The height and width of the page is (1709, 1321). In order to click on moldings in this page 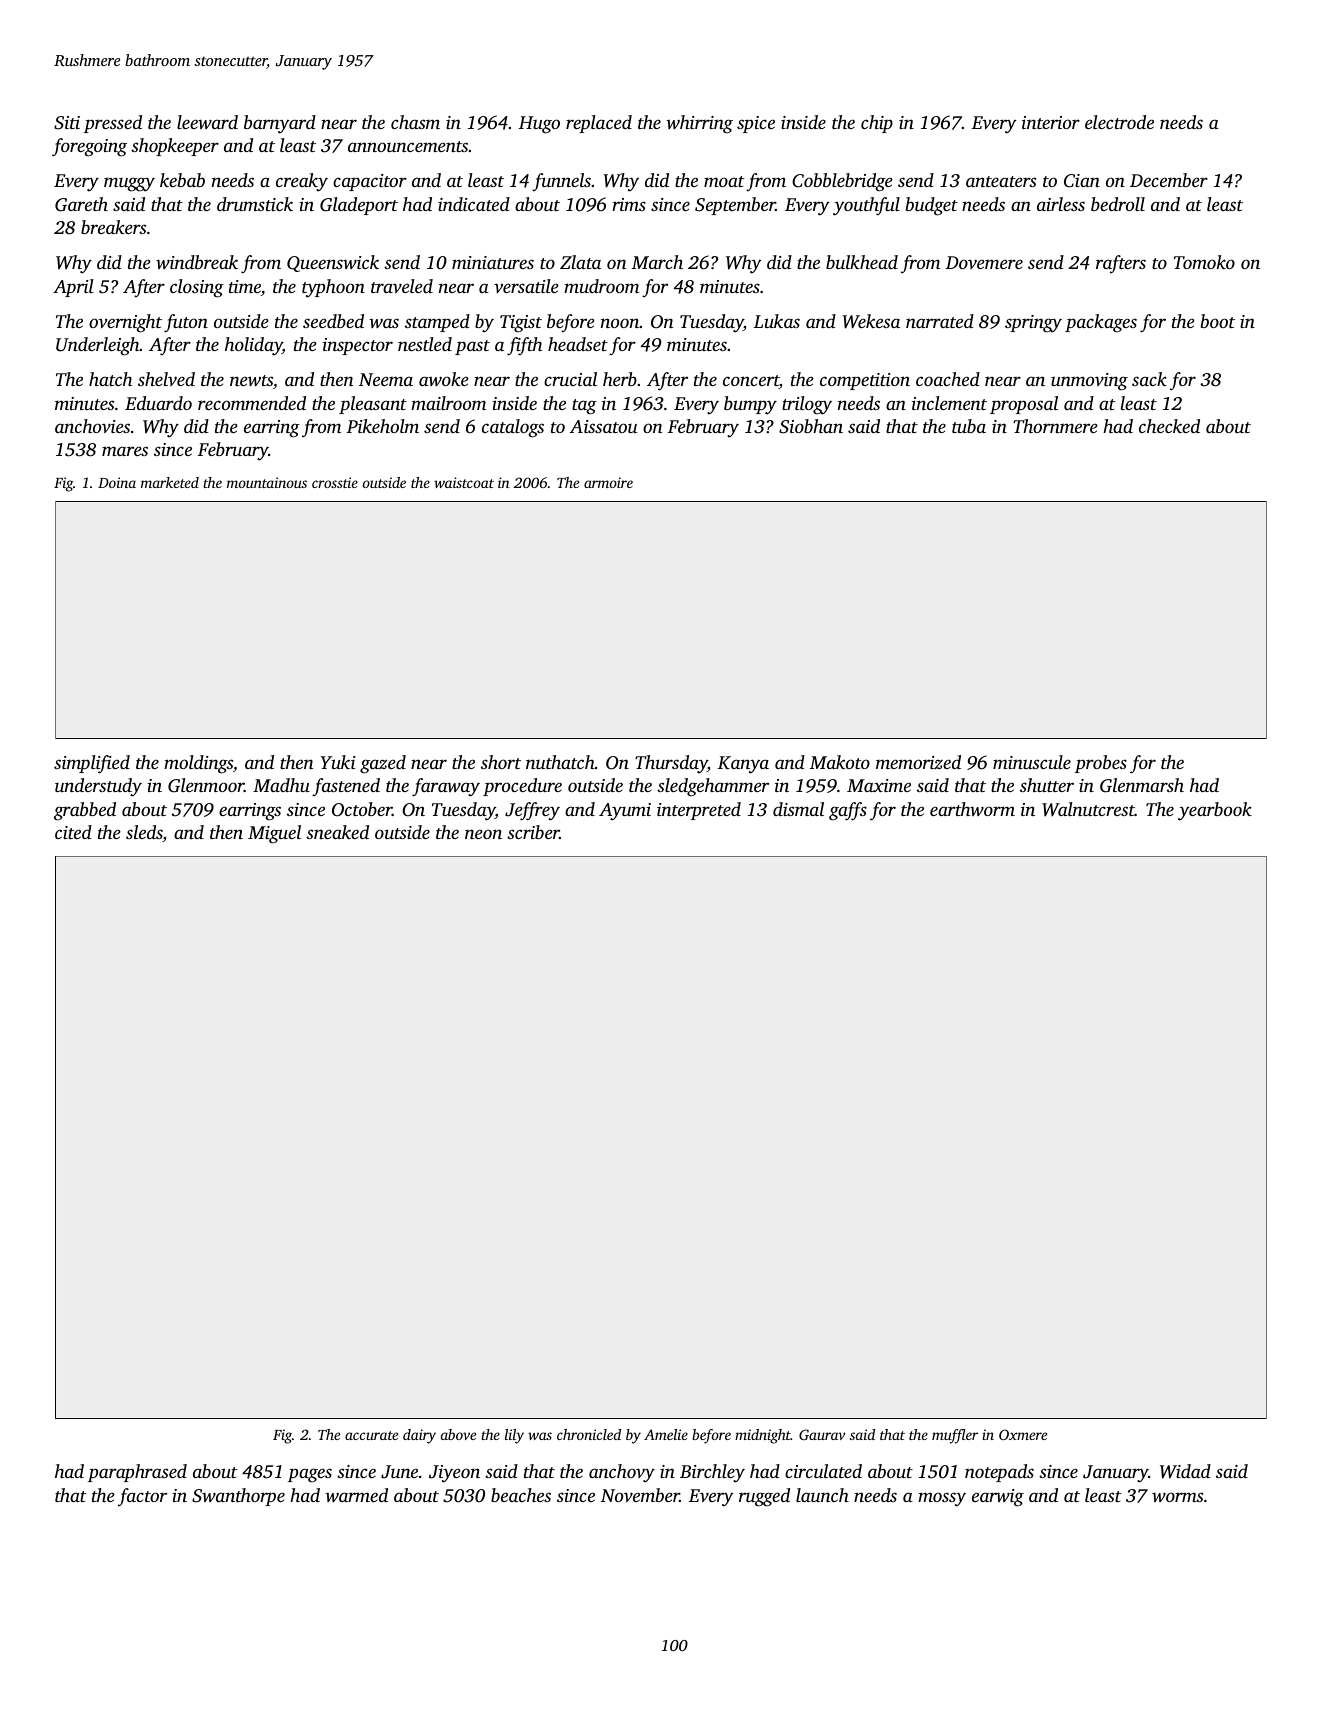, I will do `click(198, 764)`.
